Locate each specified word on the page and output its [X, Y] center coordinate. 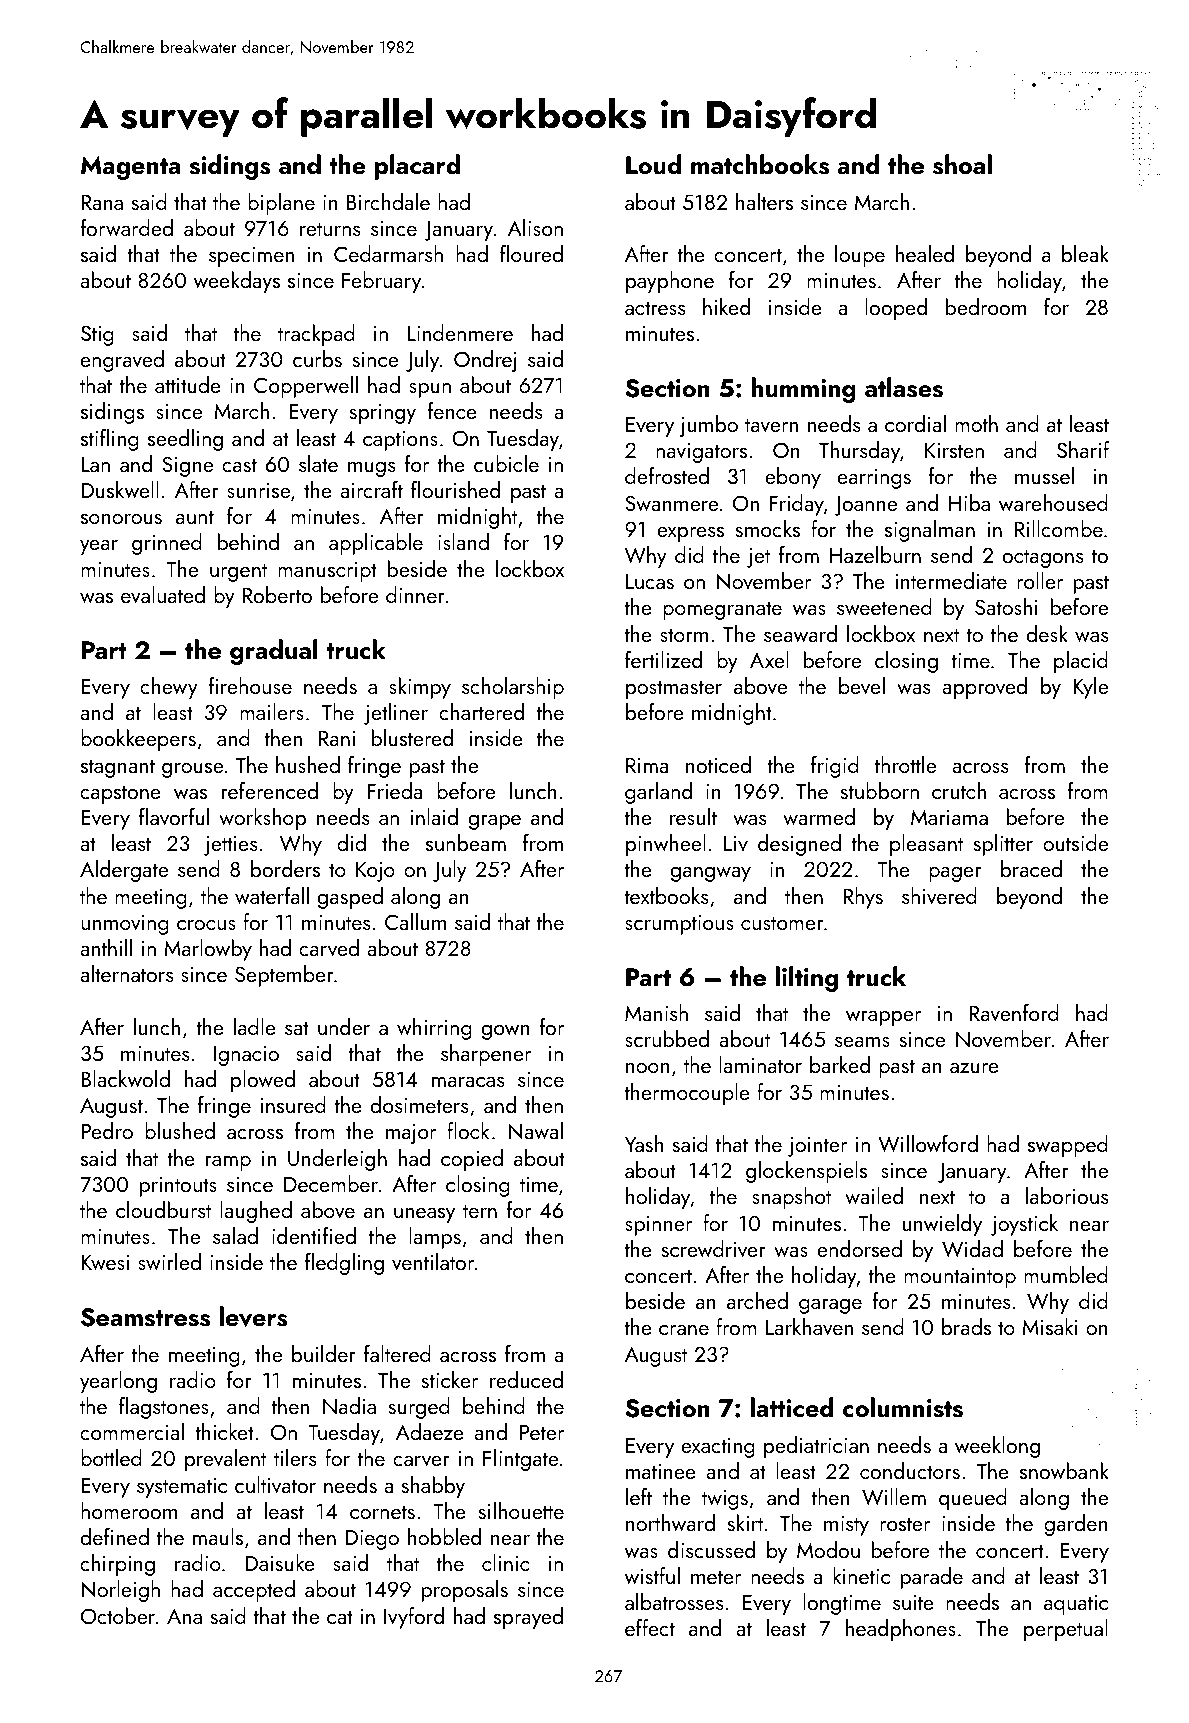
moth [976, 423]
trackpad [316, 335]
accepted [254, 1591]
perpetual [1066, 1630]
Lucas [650, 581]
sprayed [528, 1618]
